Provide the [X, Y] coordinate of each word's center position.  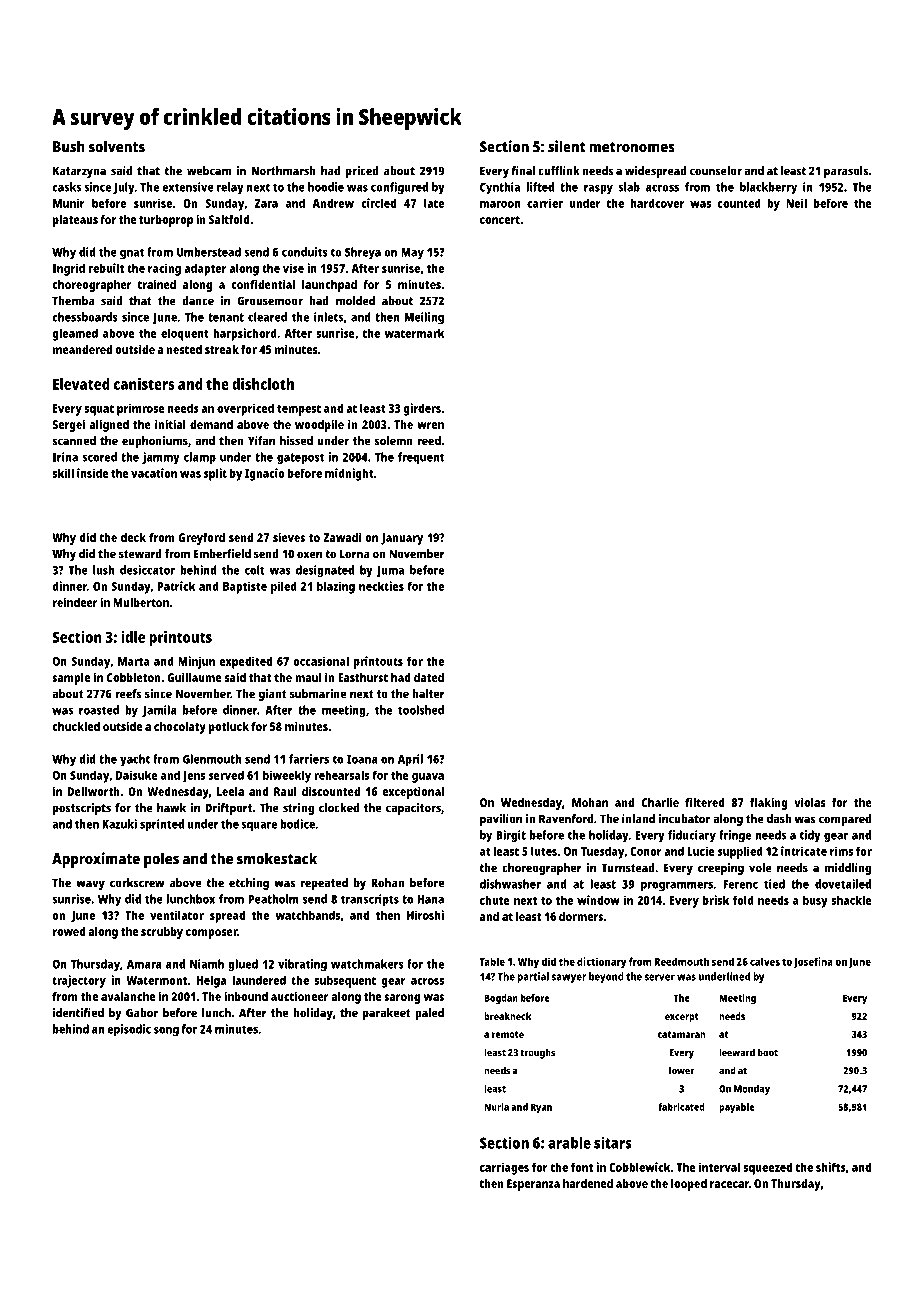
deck [133, 537]
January [402, 539]
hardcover [657, 203]
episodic [129, 1030]
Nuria [496, 1107]
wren [430, 425]
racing [164, 269]
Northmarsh [284, 171]
